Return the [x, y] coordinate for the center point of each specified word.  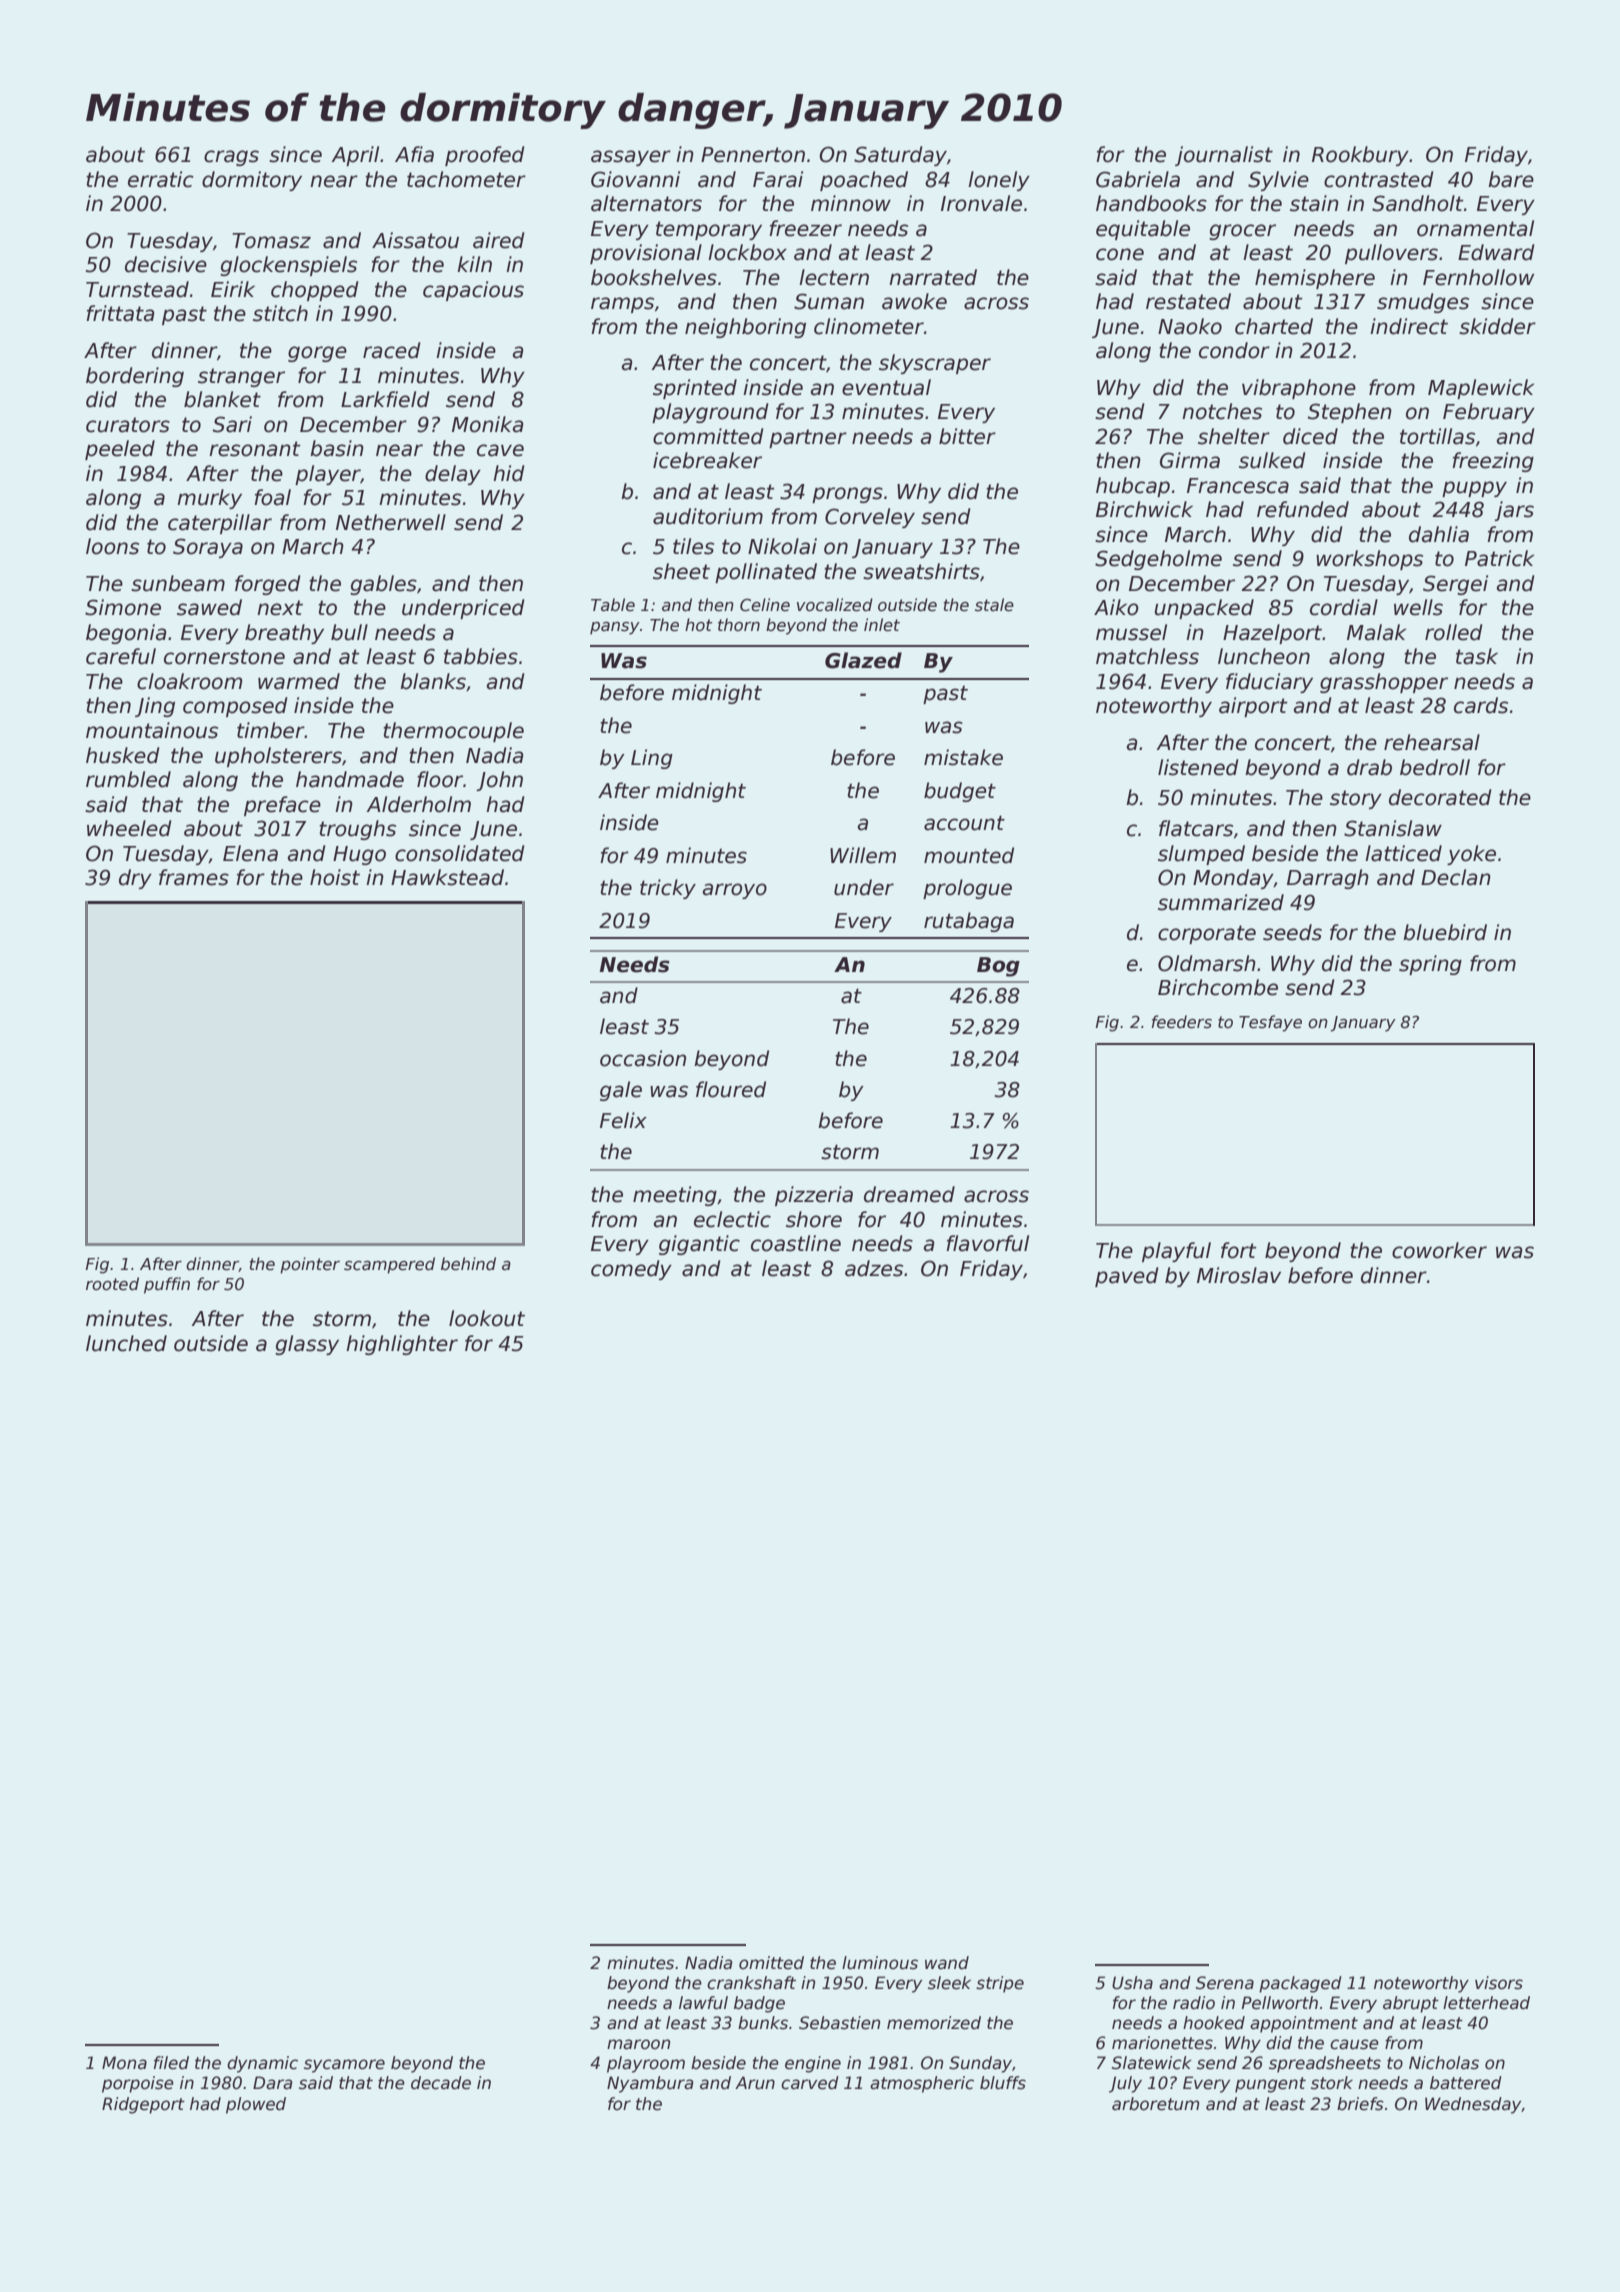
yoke [1471, 855]
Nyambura [650, 2084]
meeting [675, 1196]
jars [1514, 511]
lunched [126, 1343]
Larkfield [385, 399]
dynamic [262, 2064]
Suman [829, 301]
